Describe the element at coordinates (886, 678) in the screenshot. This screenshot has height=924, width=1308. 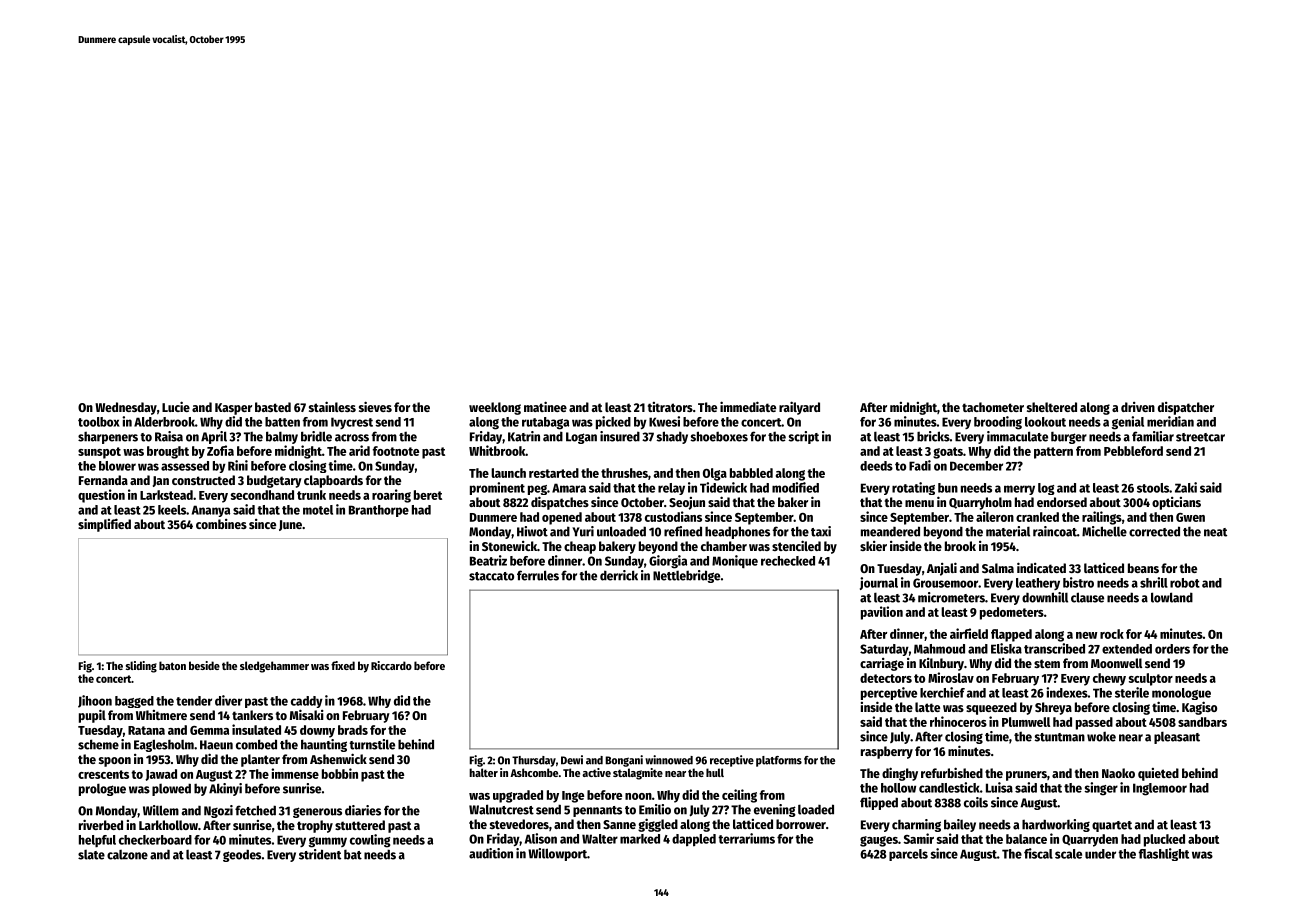
I see `detectors` at that location.
